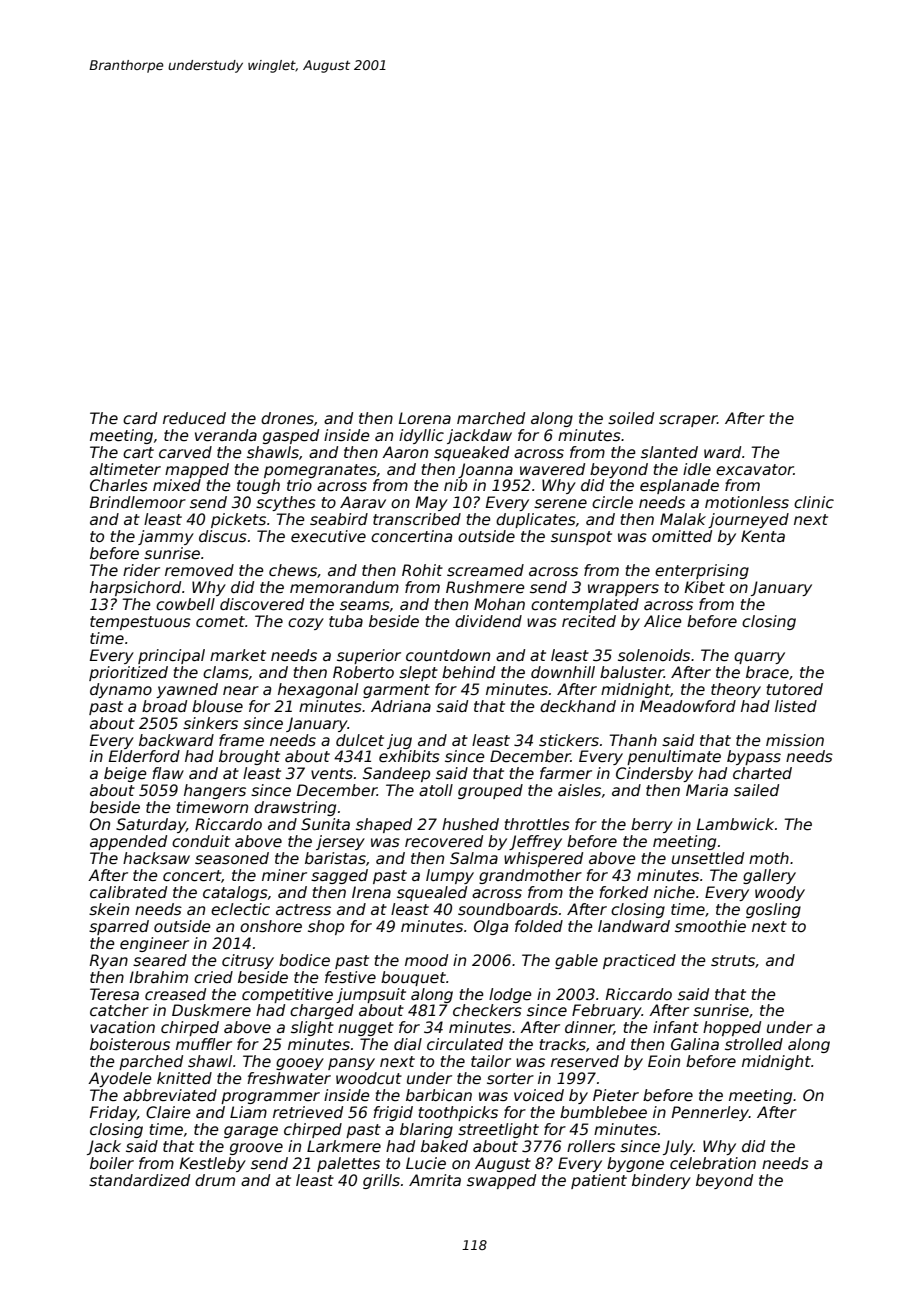  I want to click on reduced, so click(194, 418).
